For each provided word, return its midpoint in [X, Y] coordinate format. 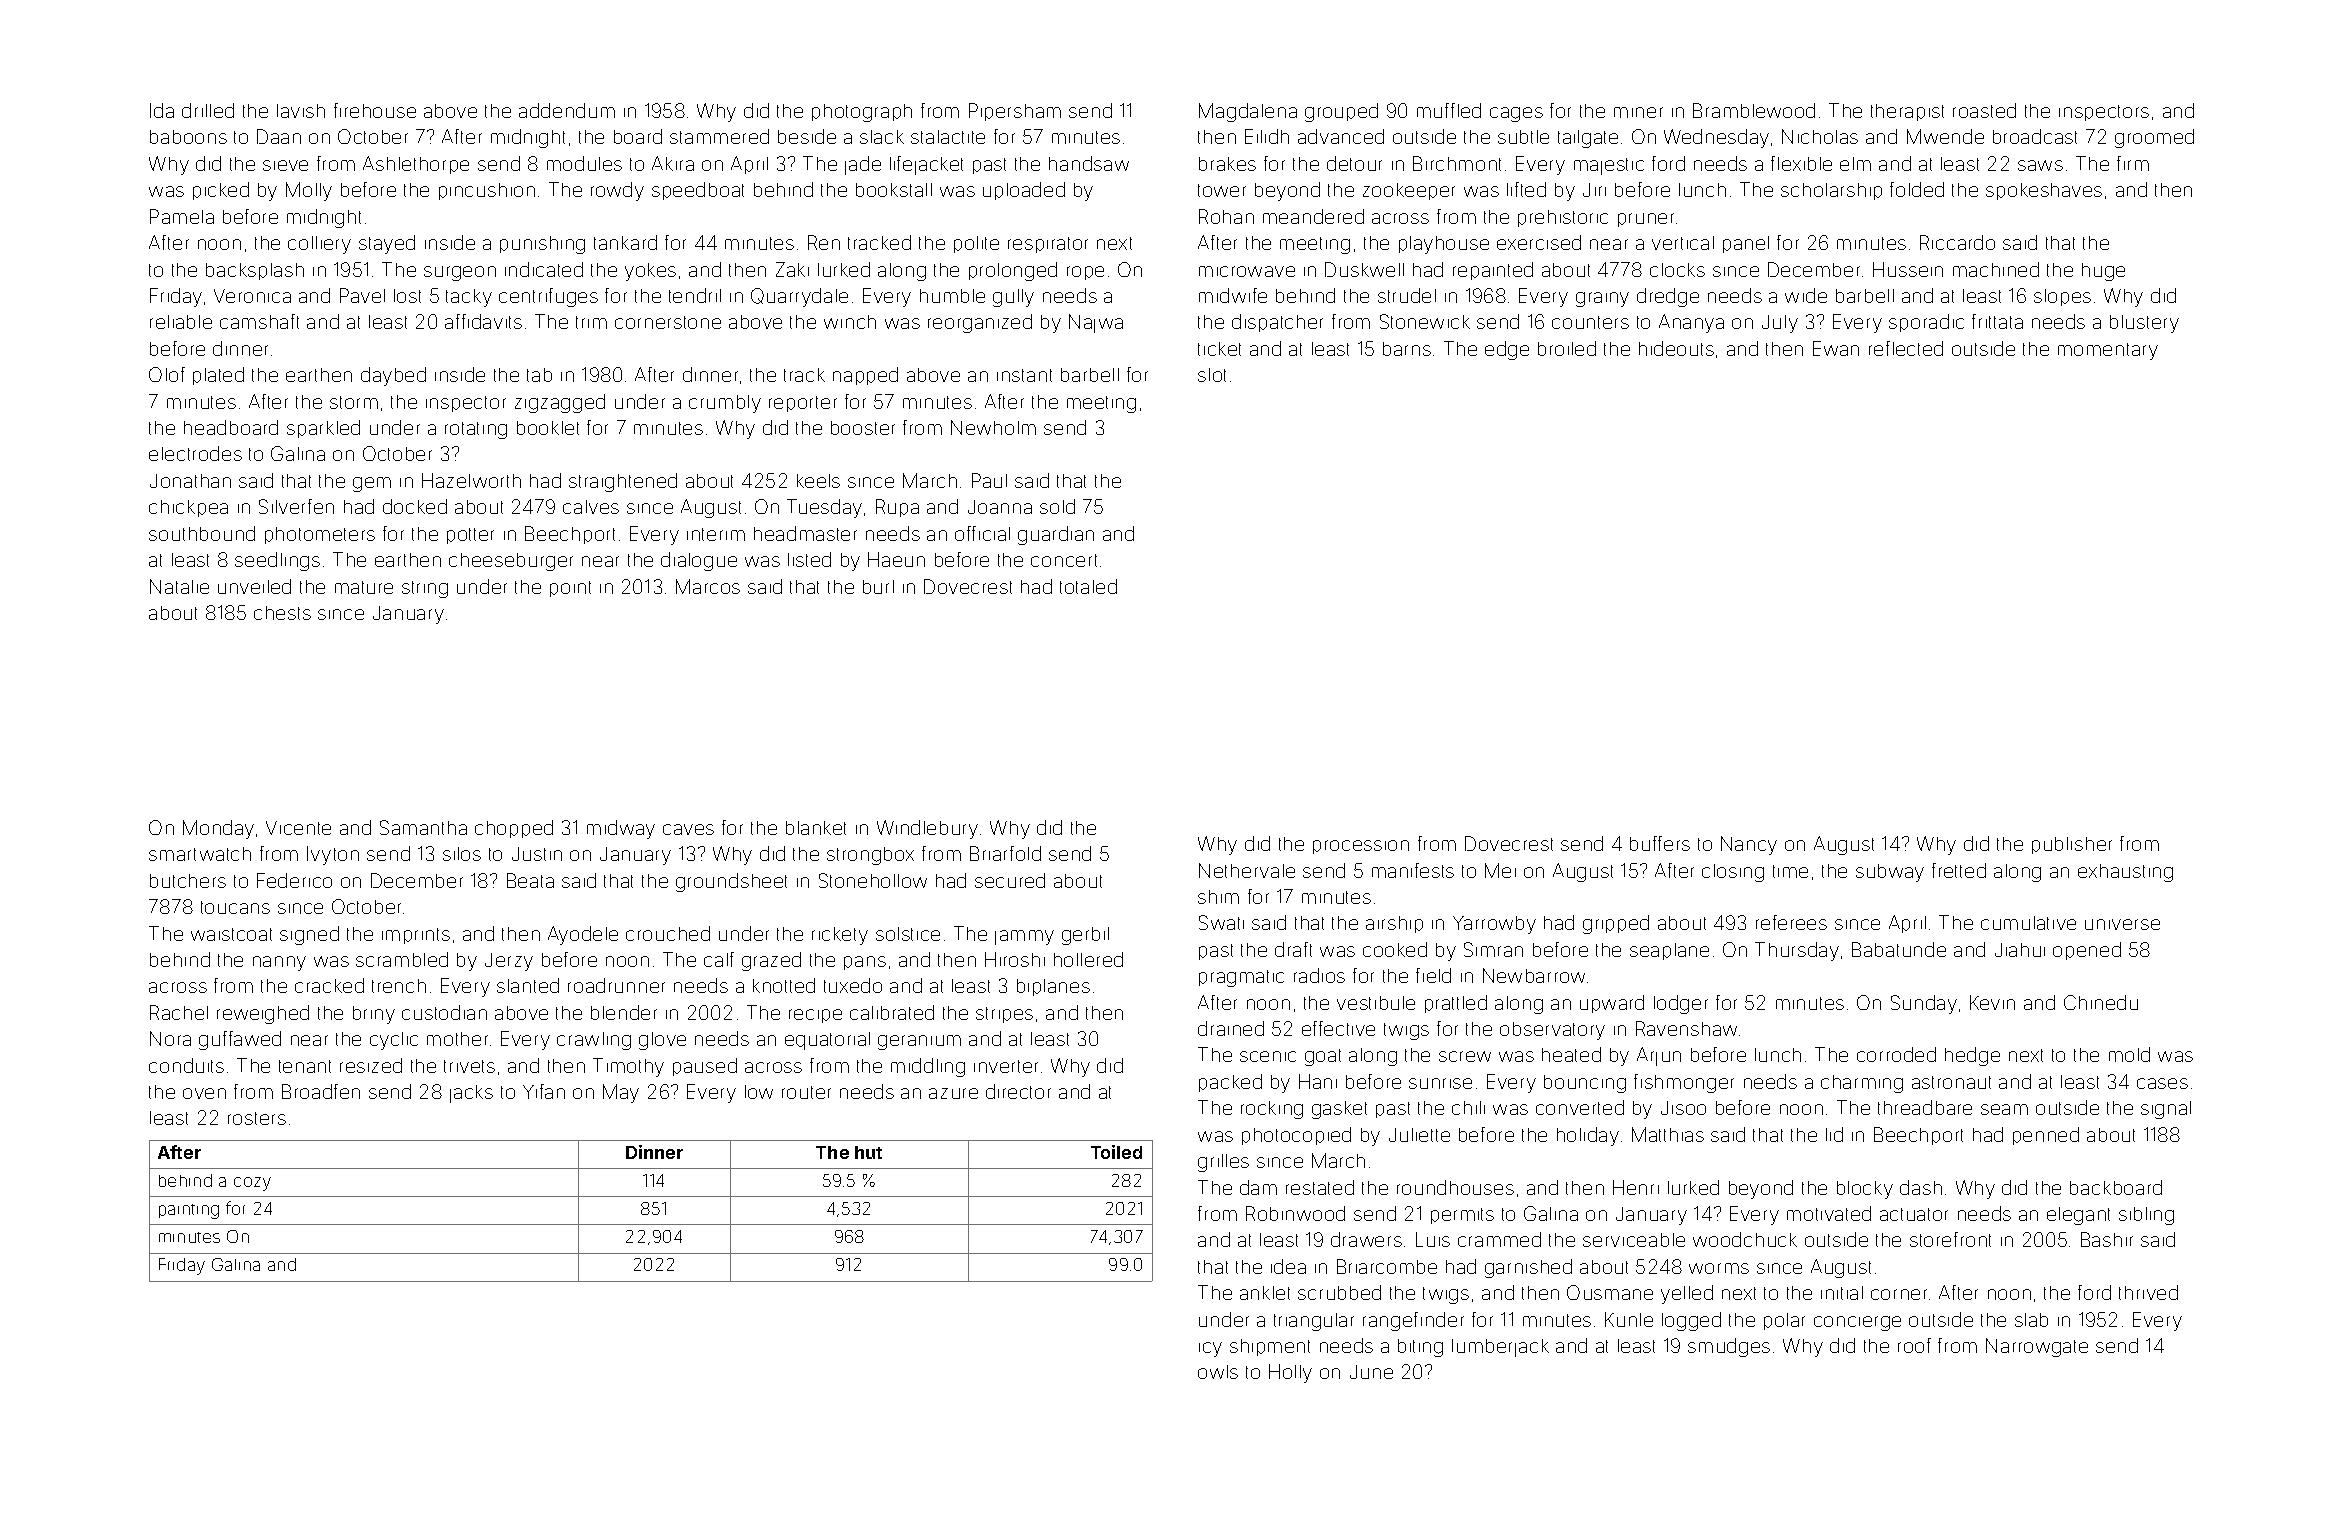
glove [662, 1041]
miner [1638, 112]
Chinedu [2101, 1002]
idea [1288, 1266]
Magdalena [1248, 112]
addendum [567, 110]
